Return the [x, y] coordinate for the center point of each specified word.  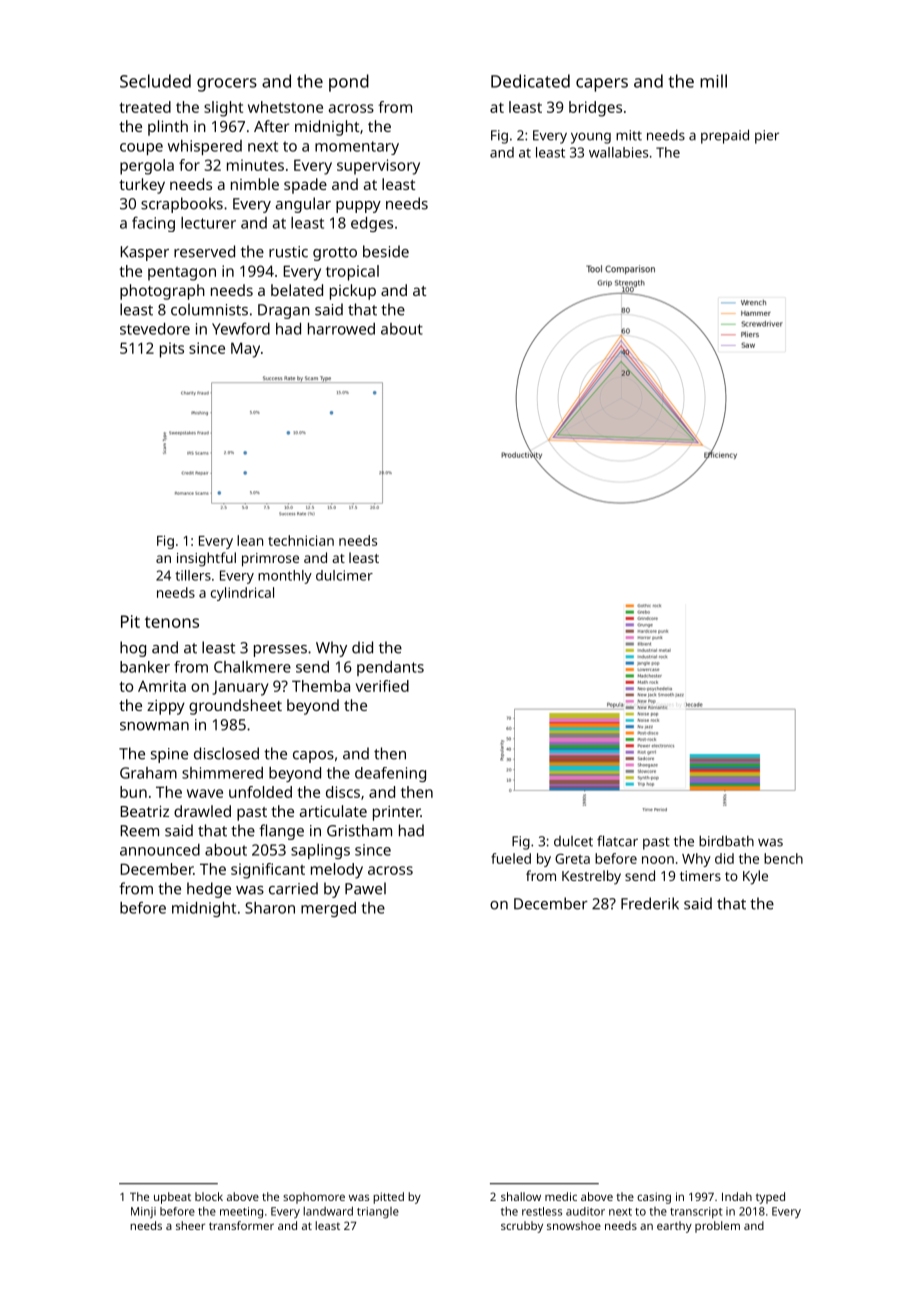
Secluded [155, 81]
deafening [390, 774]
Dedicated [530, 81]
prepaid [725, 136]
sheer [190, 1225]
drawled [202, 811]
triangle [378, 1213]
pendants [390, 668]
